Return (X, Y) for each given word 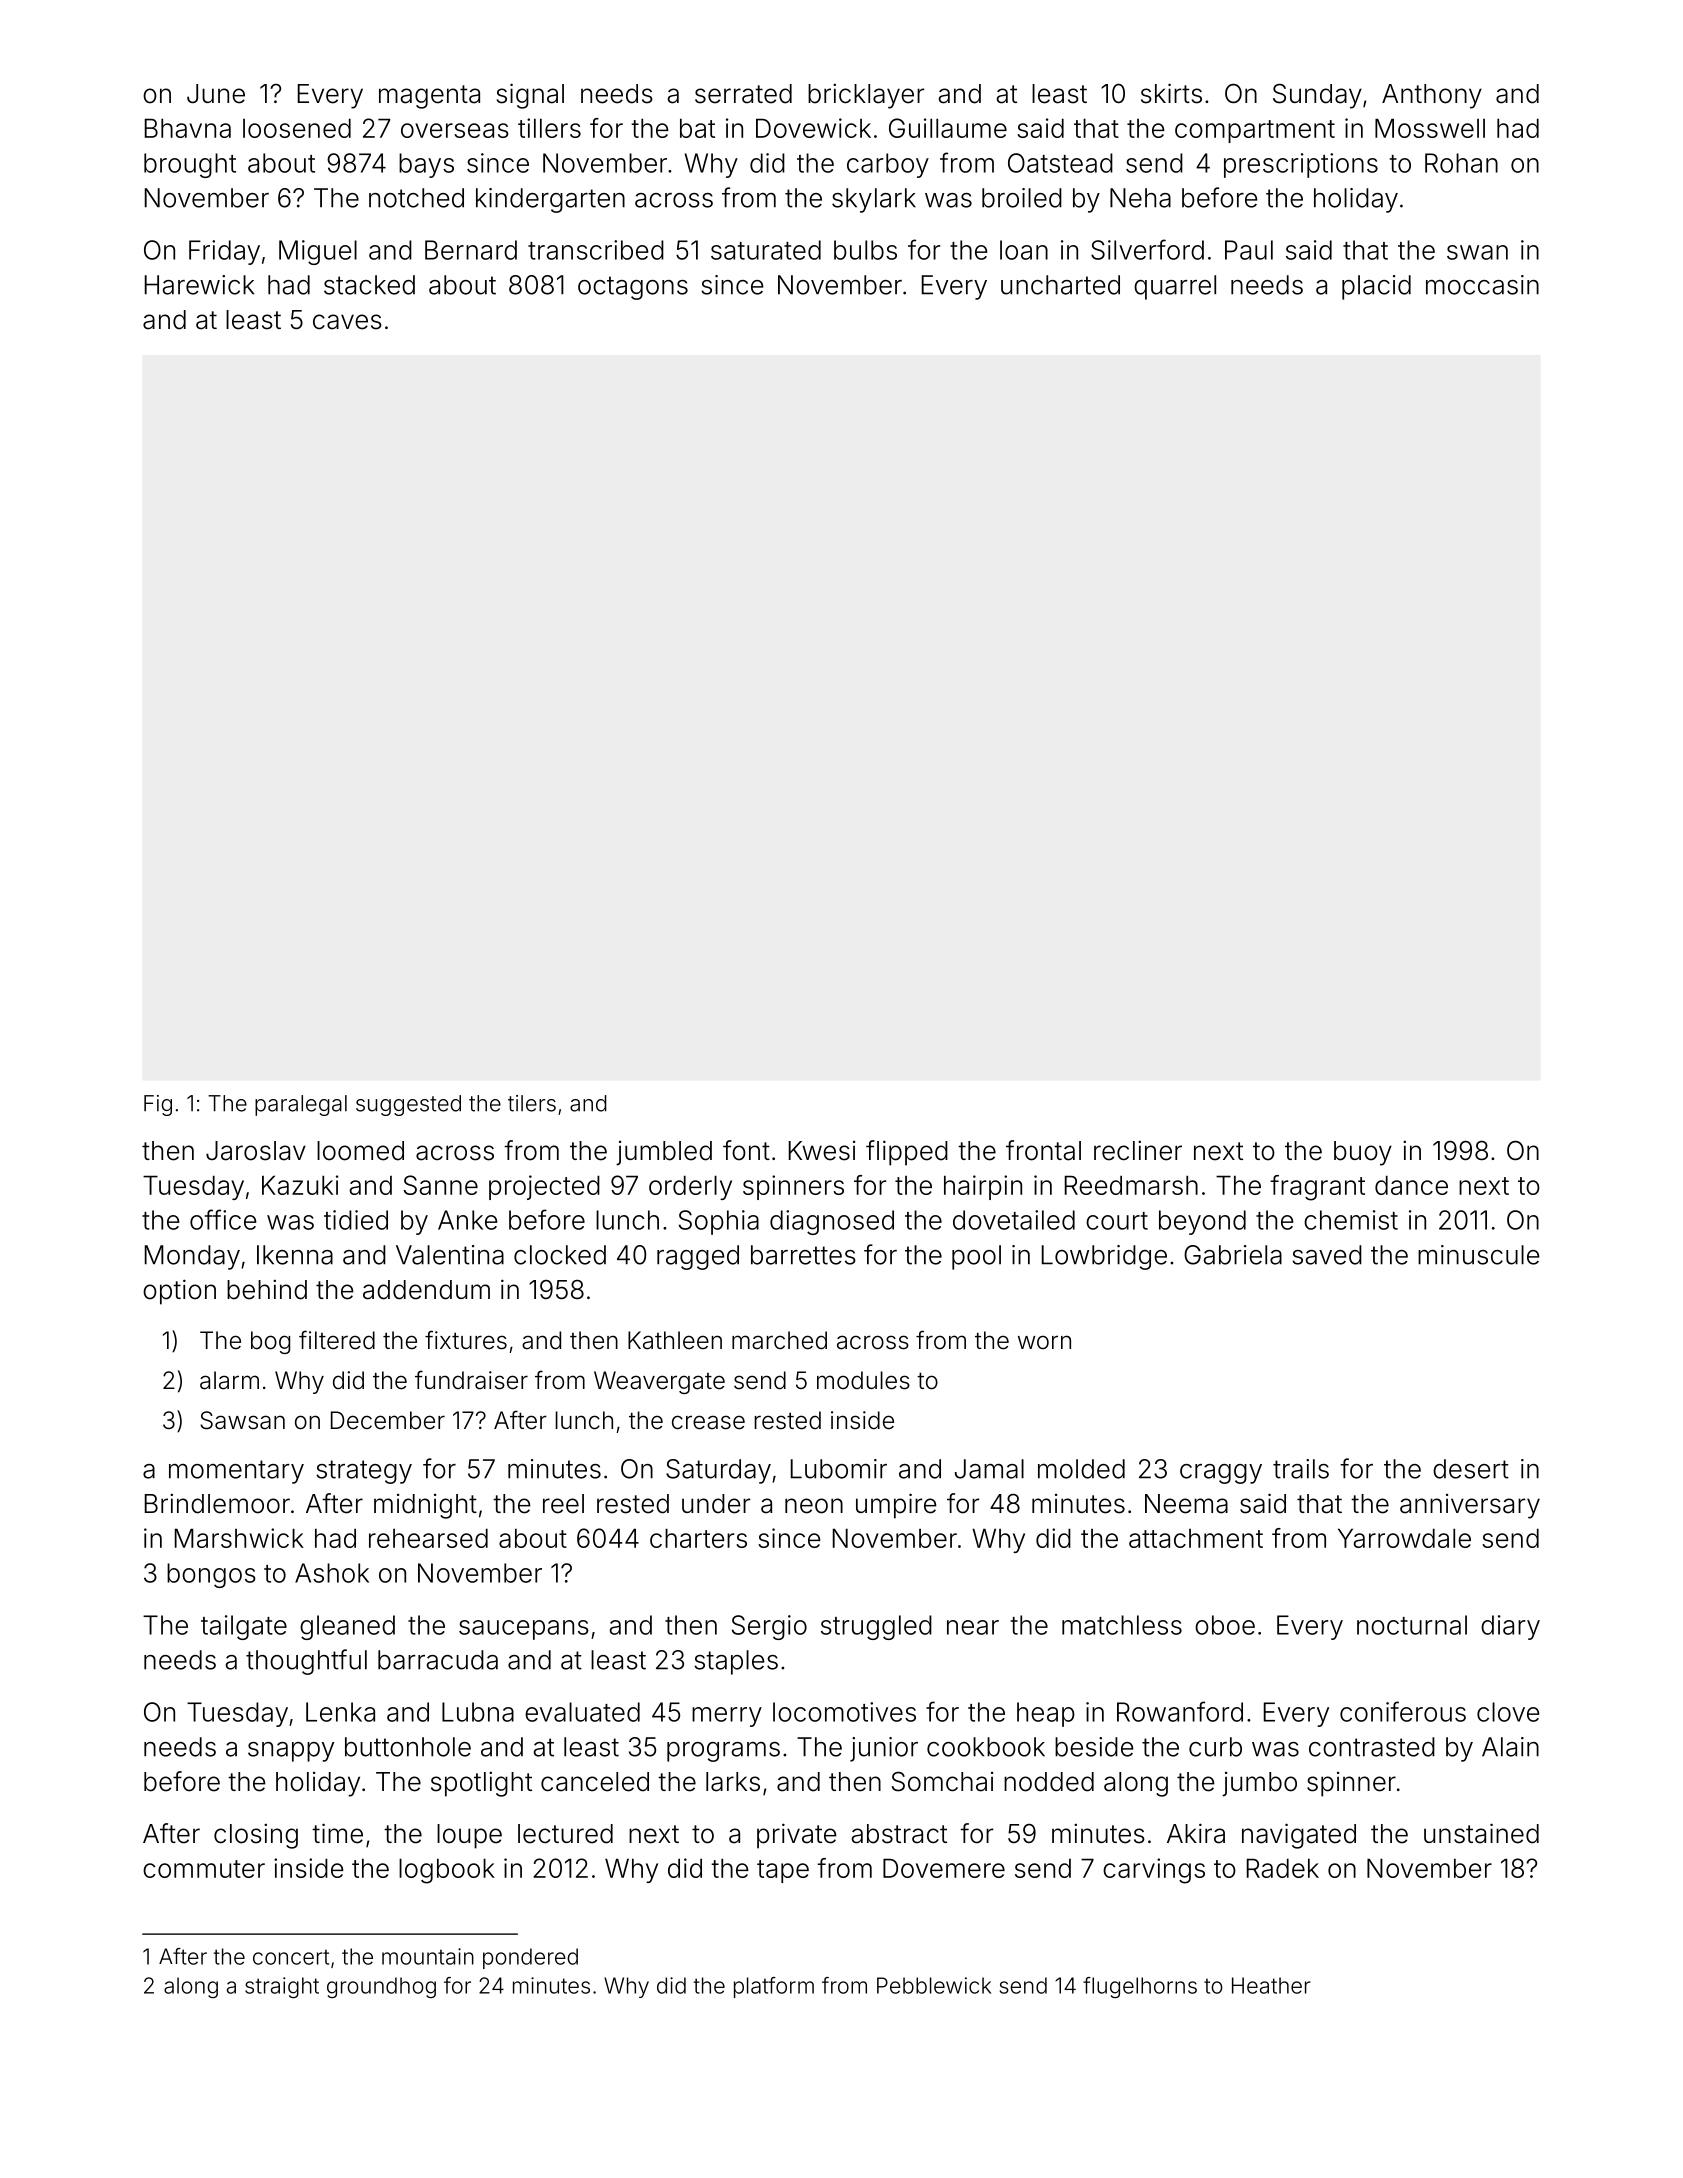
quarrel (1175, 287)
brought (190, 165)
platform (774, 1987)
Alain (1510, 1747)
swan (1477, 252)
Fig (158, 1105)
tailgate (244, 1627)
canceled (595, 1782)
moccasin (1482, 285)
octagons (633, 288)
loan (1024, 250)
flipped (907, 1153)
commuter (204, 1869)
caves (347, 322)
